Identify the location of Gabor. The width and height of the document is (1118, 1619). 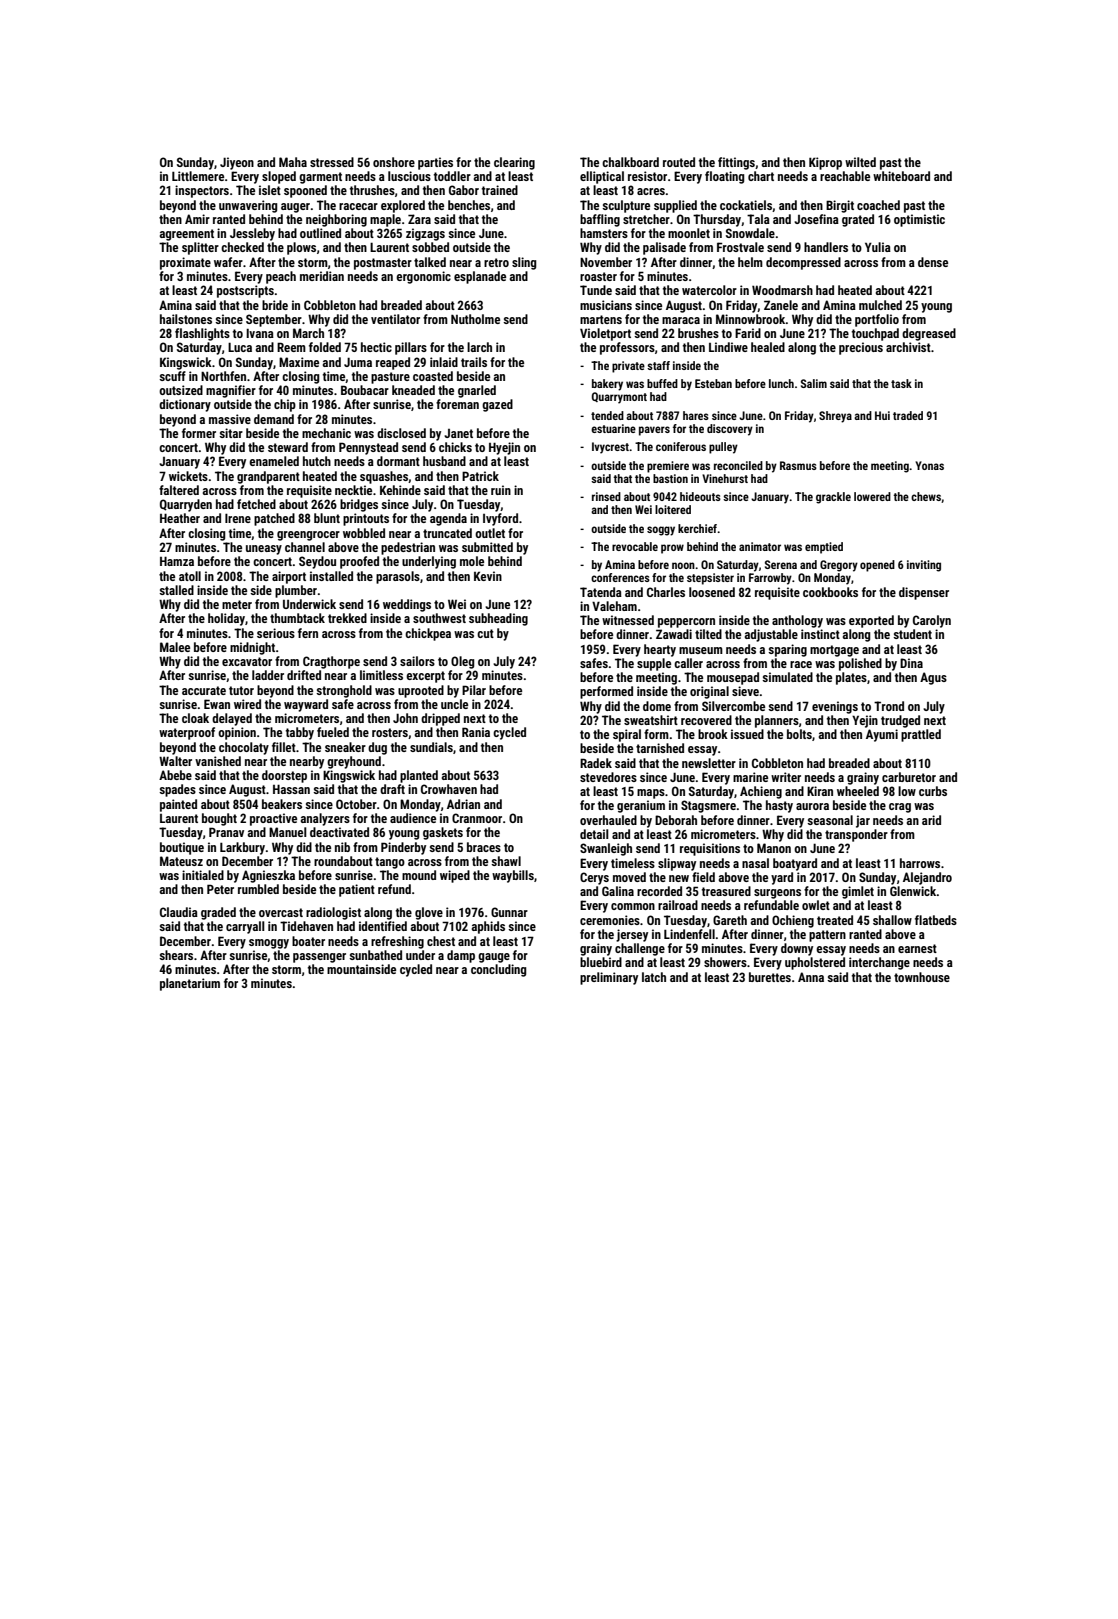
(464, 190).
